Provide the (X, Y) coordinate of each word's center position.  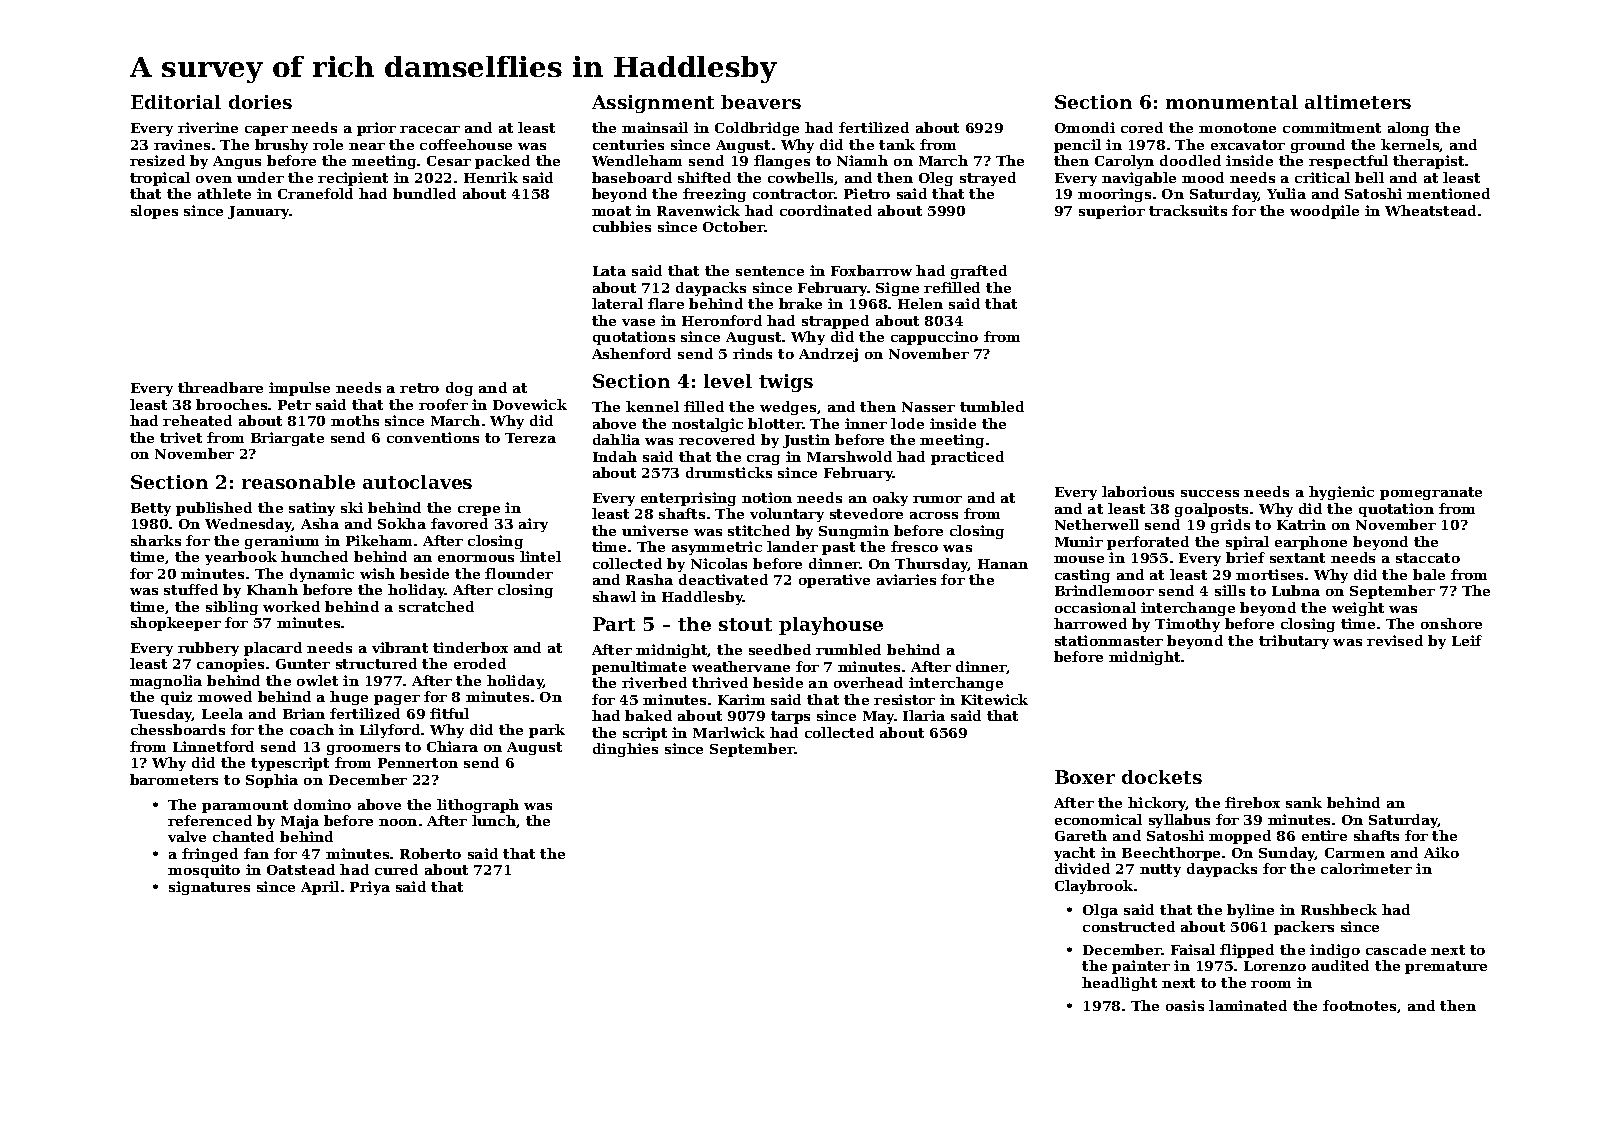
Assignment (653, 104)
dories (260, 102)
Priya (370, 888)
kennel (652, 406)
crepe (479, 511)
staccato (1428, 558)
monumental (1232, 102)
